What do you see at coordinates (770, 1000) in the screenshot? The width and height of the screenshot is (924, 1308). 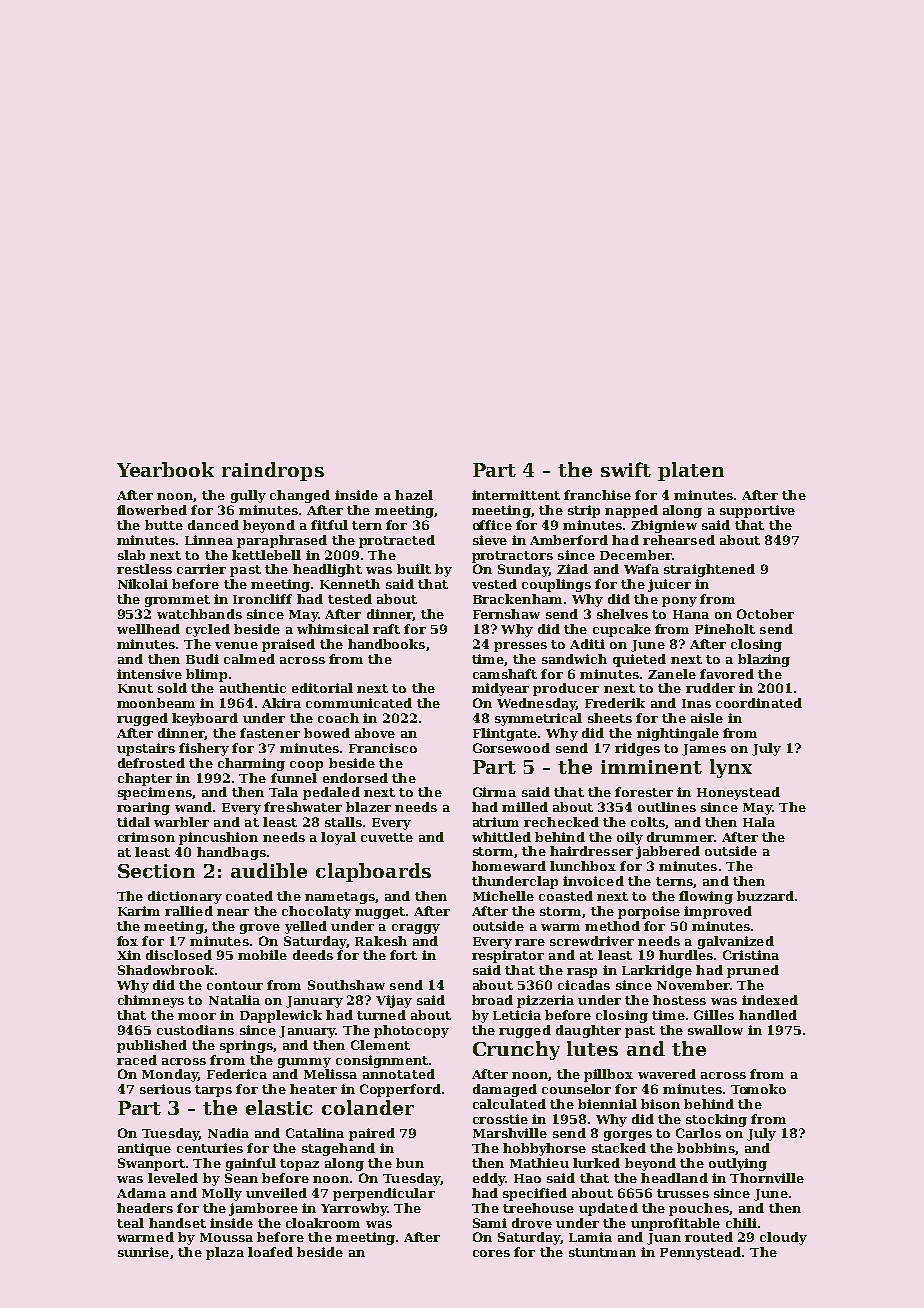 I see `indexed` at bounding box center [770, 1000].
